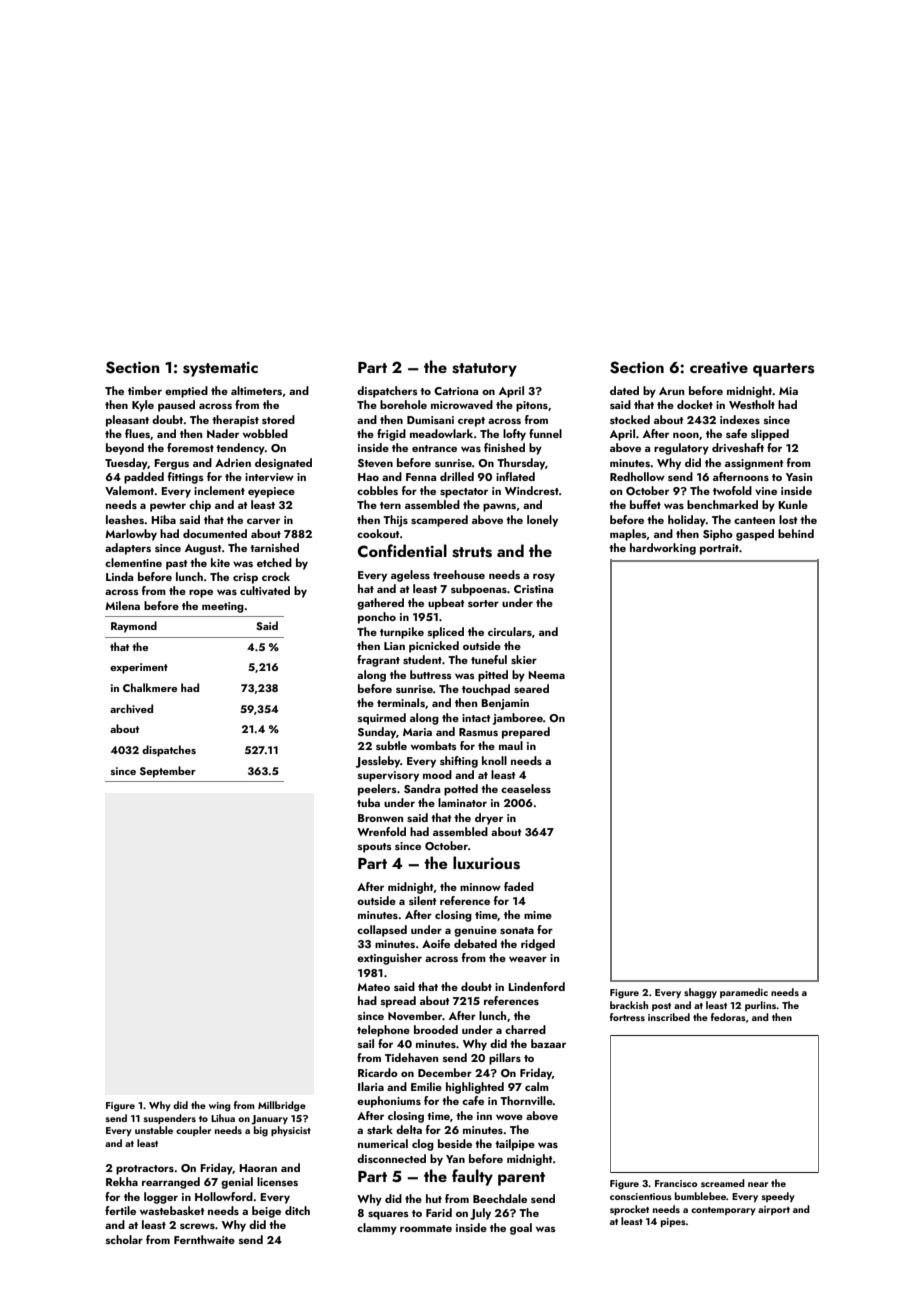 This image has height=1308, width=924. I want to click on Mateo, so click(373, 987).
